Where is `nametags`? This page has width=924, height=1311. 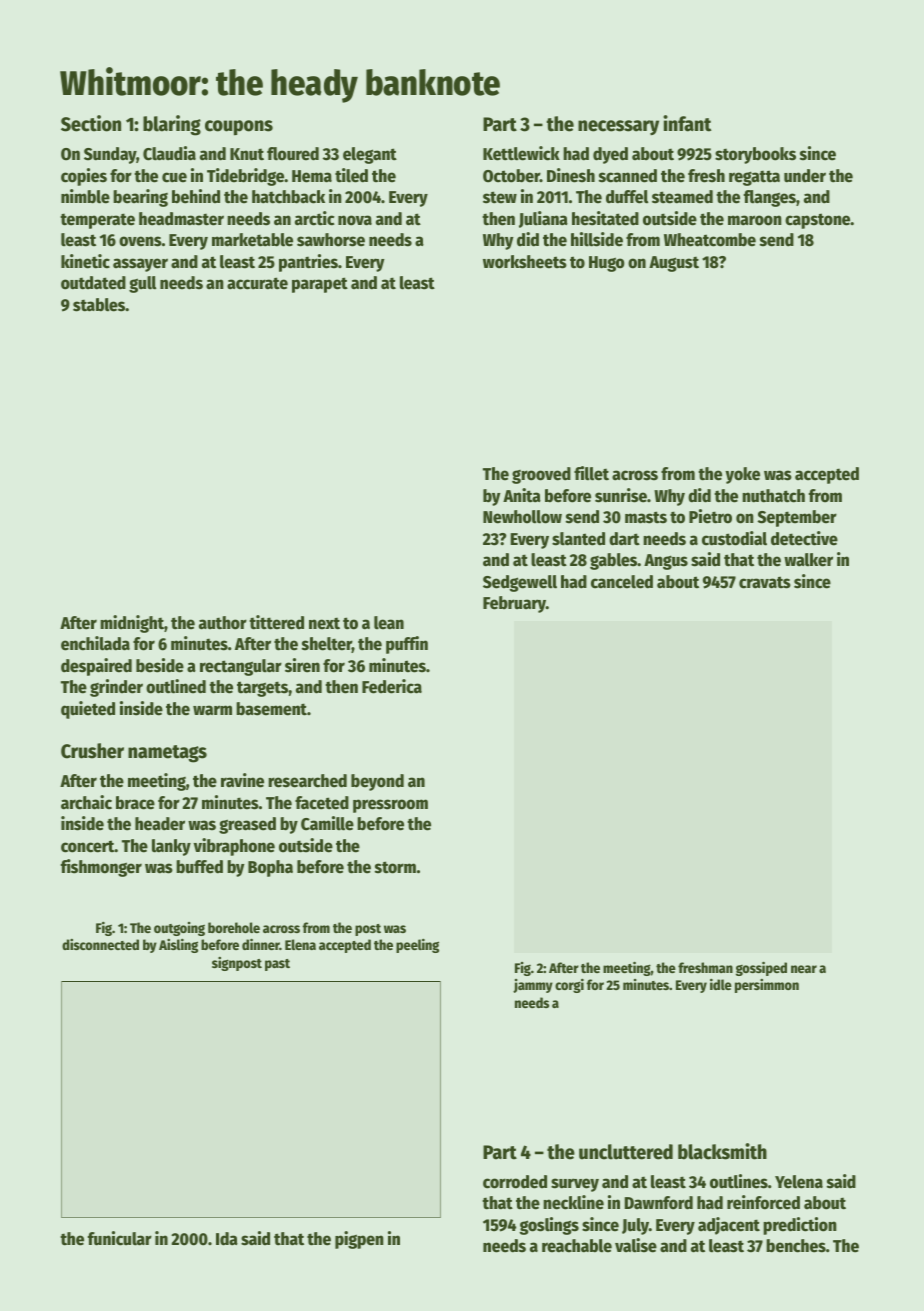 nametags is located at coordinates (167, 754).
